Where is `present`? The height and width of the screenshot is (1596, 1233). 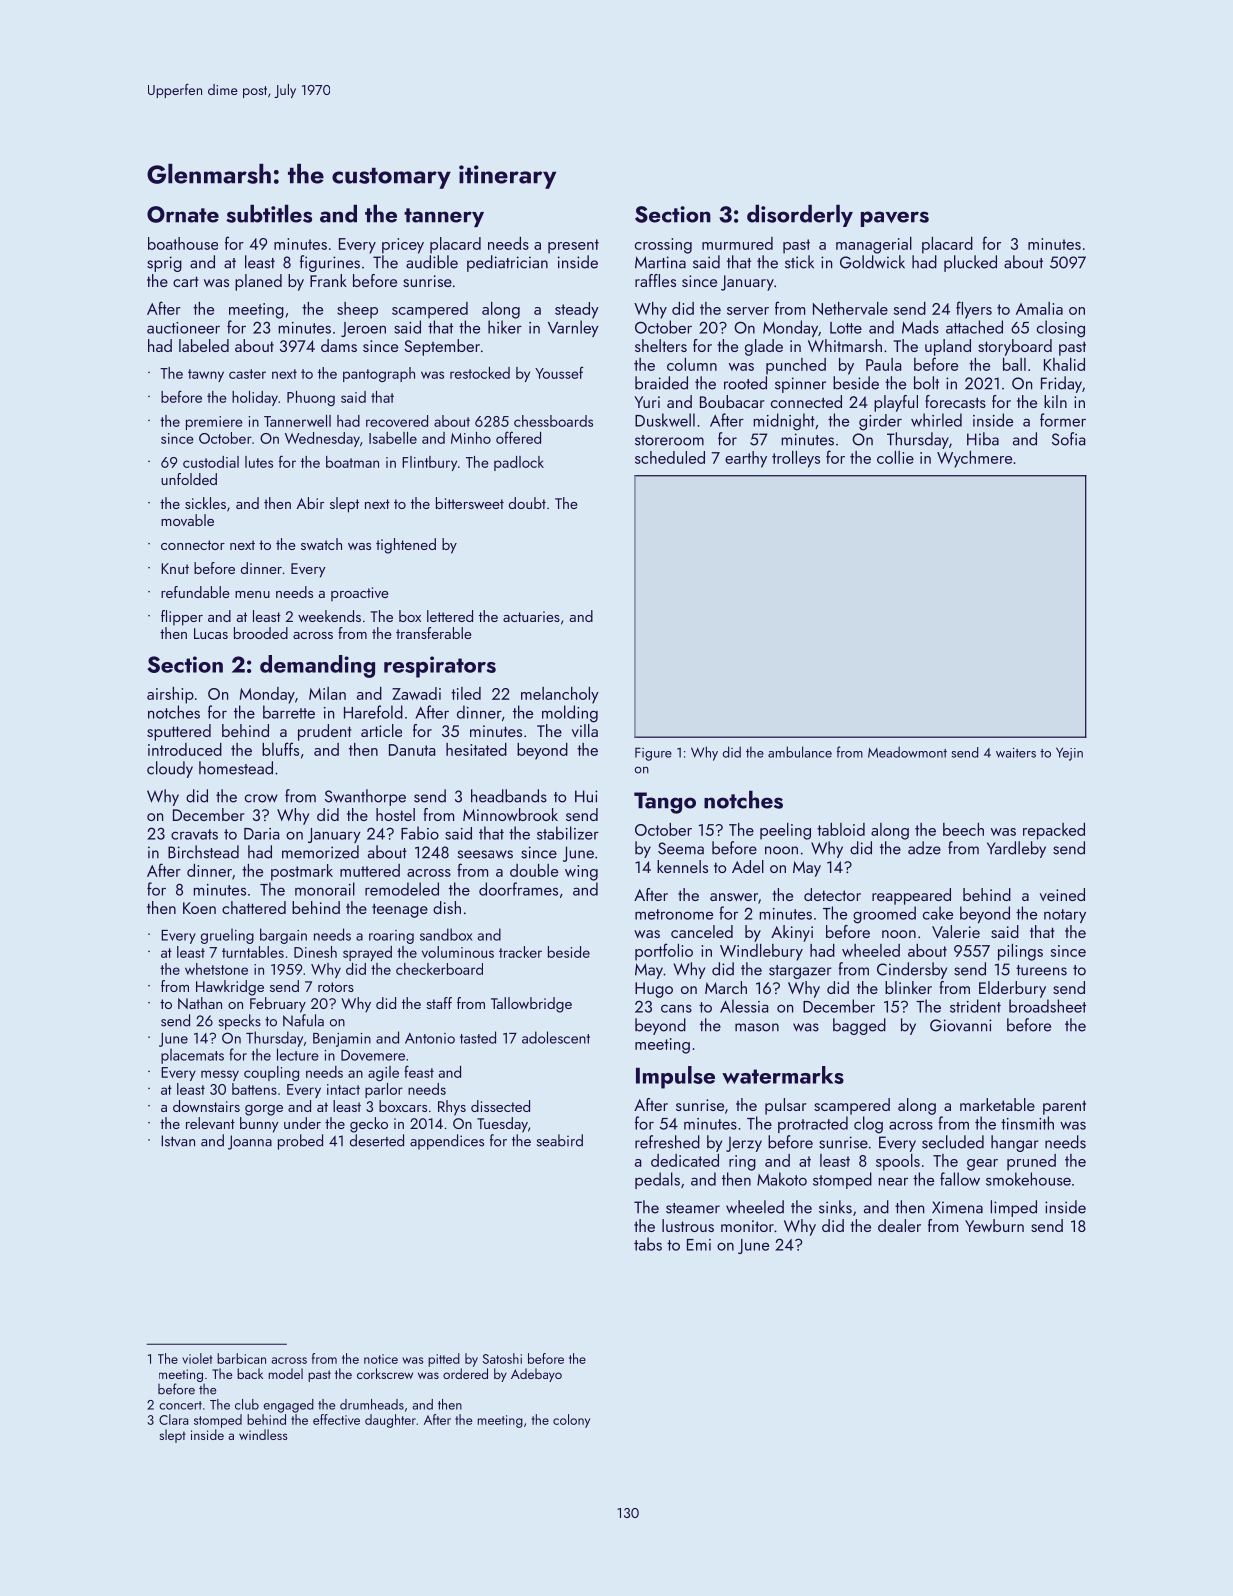
present is located at coordinates (573, 246).
